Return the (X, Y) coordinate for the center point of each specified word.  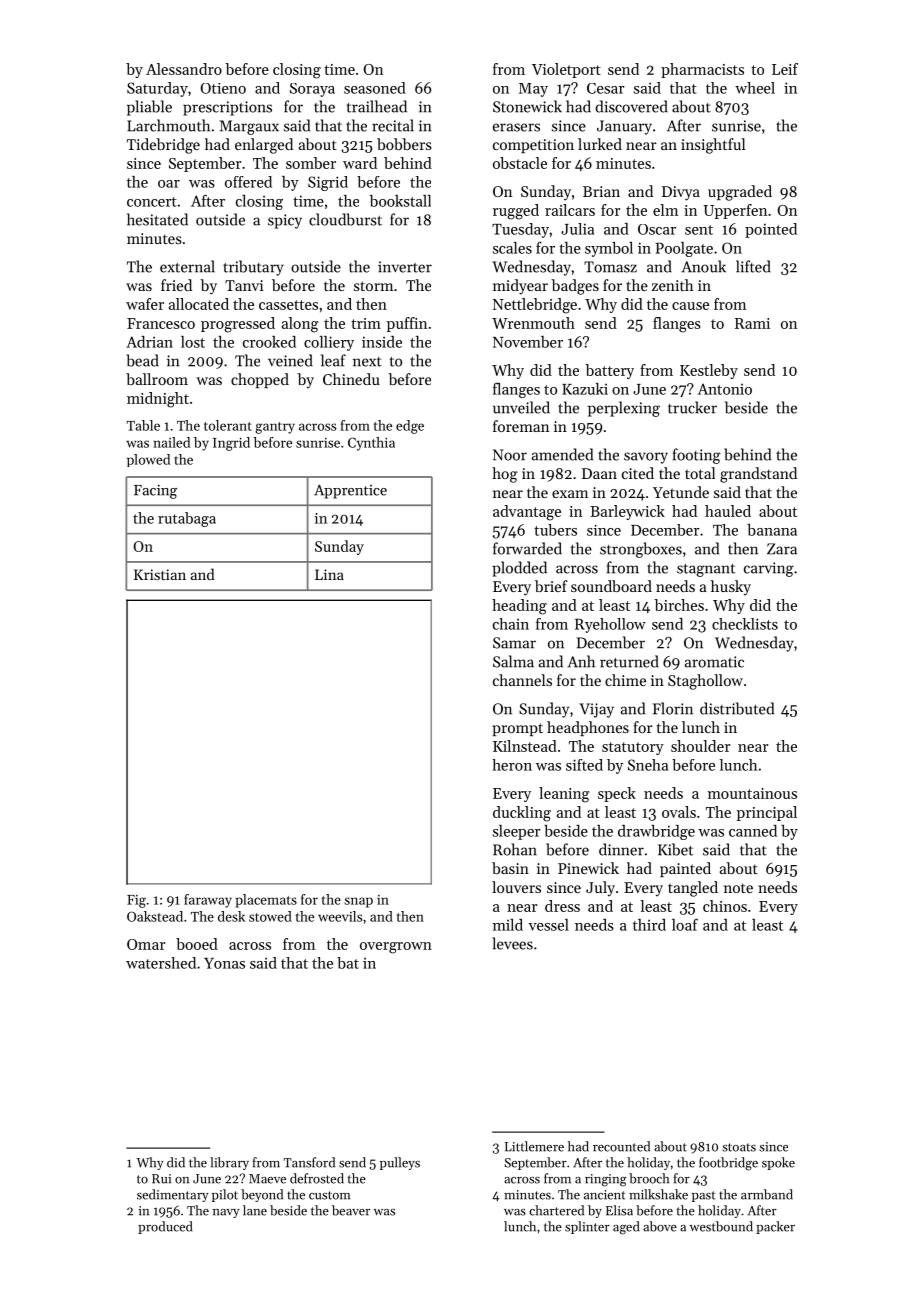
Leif (785, 69)
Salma (513, 661)
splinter (587, 1227)
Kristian (160, 574)
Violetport (566, 70)
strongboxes (641, 550)
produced (165, 1227)
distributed (737, 708)
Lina (329, 574)
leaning (564, 795)
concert (152, 202)
